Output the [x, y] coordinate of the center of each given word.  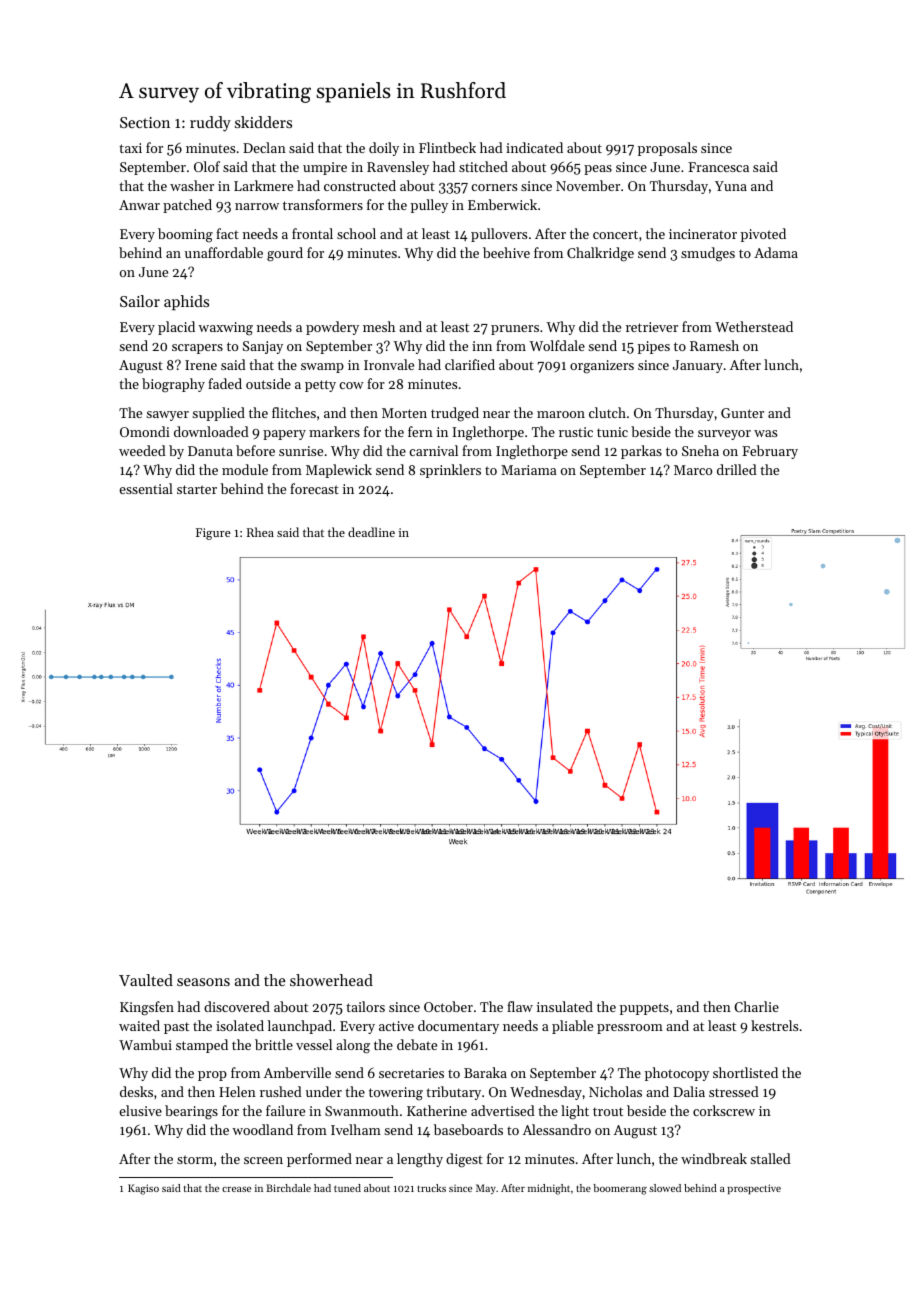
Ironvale [389, 364]
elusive [140, 1110]
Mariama [529, 470]
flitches [294, 412]
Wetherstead [754, 326]
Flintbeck [447, 147]
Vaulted [146, 980]
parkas [641, 452]
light [575, 1112]
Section [145, 122]
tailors [365, 1006]
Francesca [718, 167]
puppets [644, 1009]
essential [146, 488]
